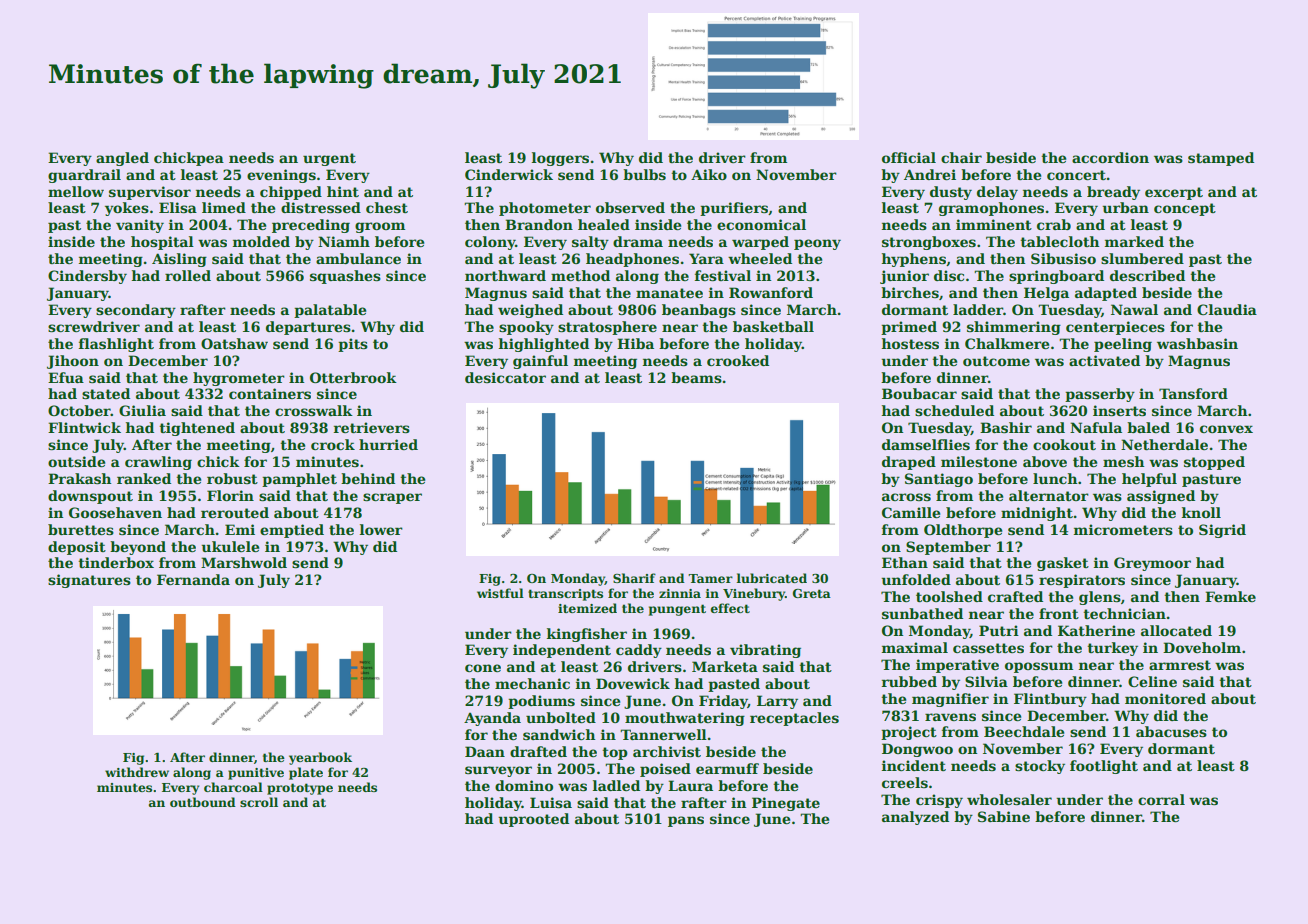  What do you see at coordinates (343, 191) in the image?
I see `hint` at bounding box center [343, 191].
